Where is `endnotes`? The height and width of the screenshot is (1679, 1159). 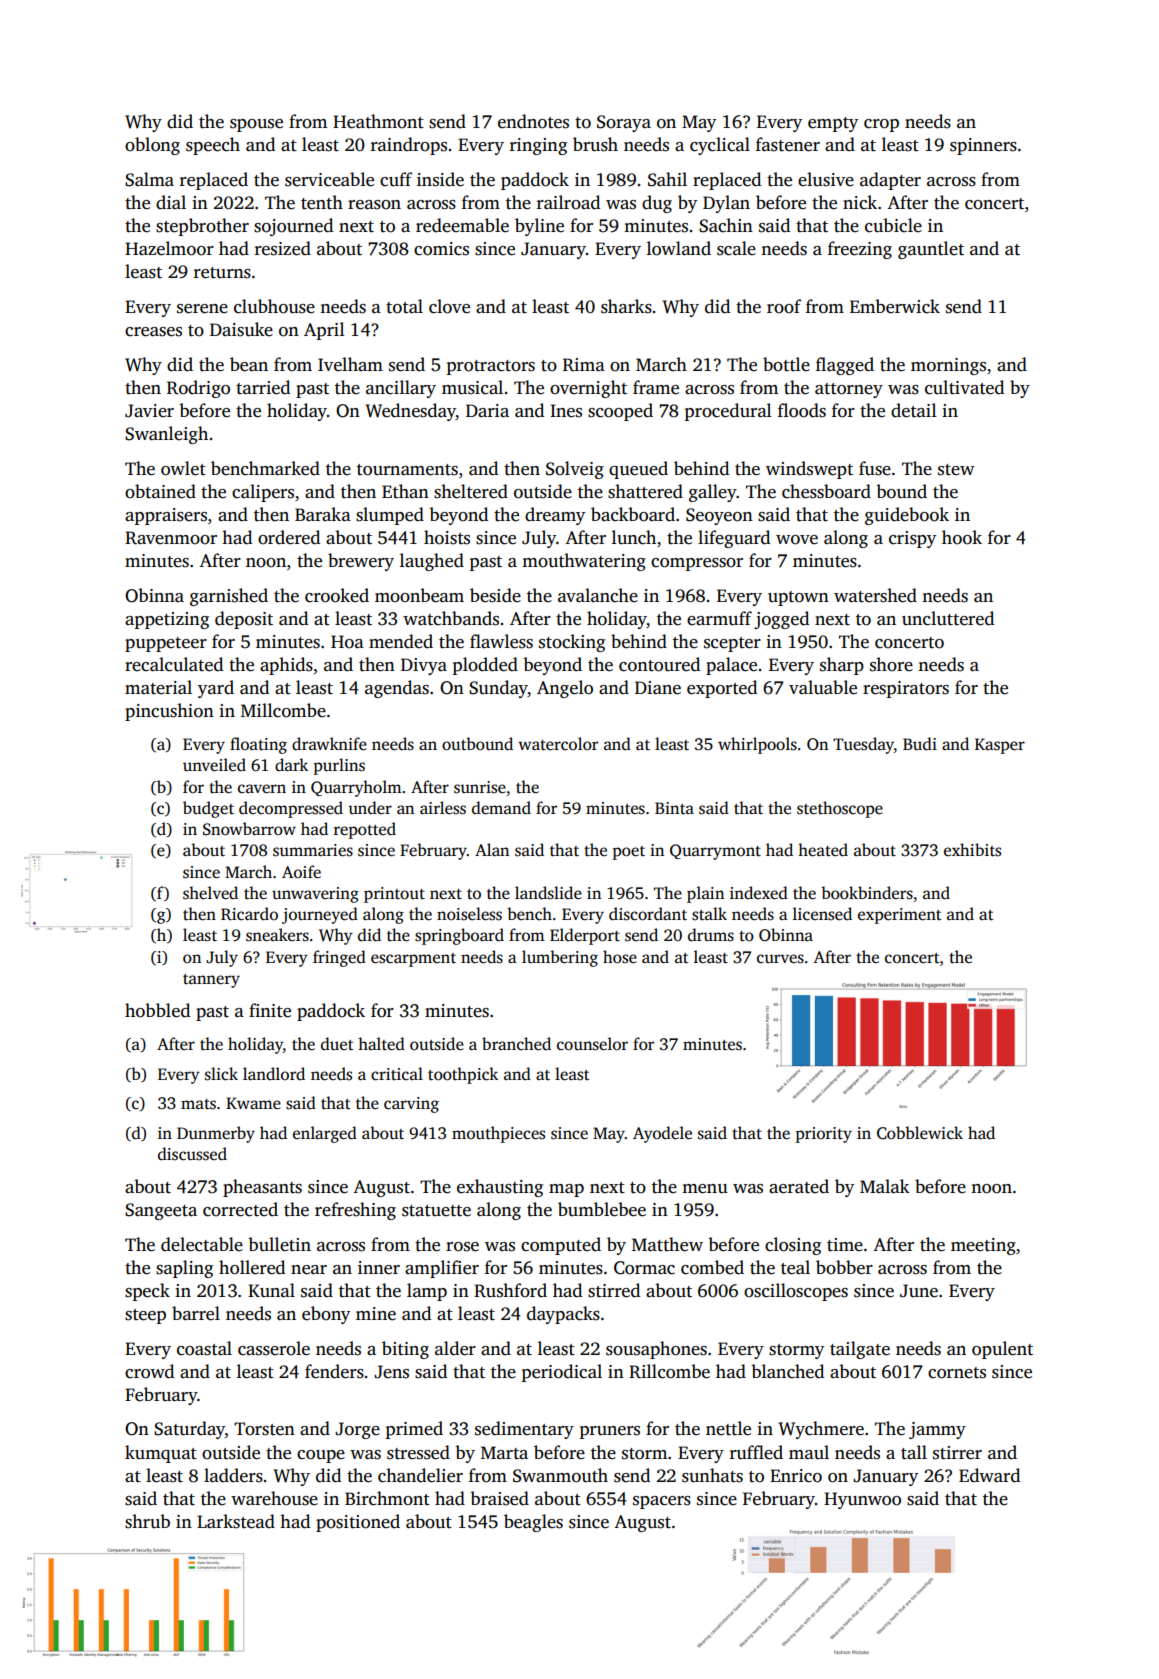 endnotes is located at coordinates (533, 121).
